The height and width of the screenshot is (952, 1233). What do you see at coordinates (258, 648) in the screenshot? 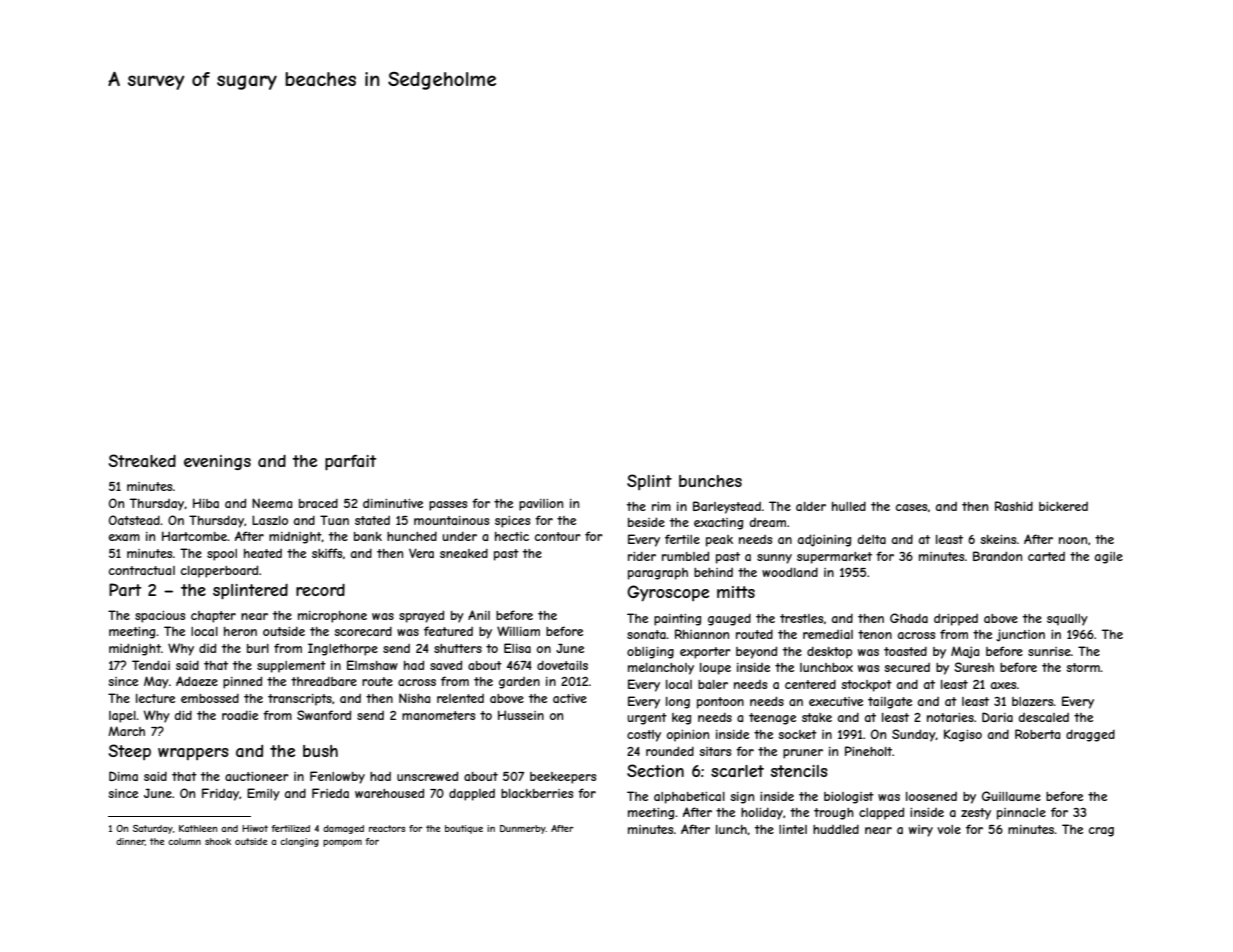
I see `burl` at bounding box center [258, 648].
